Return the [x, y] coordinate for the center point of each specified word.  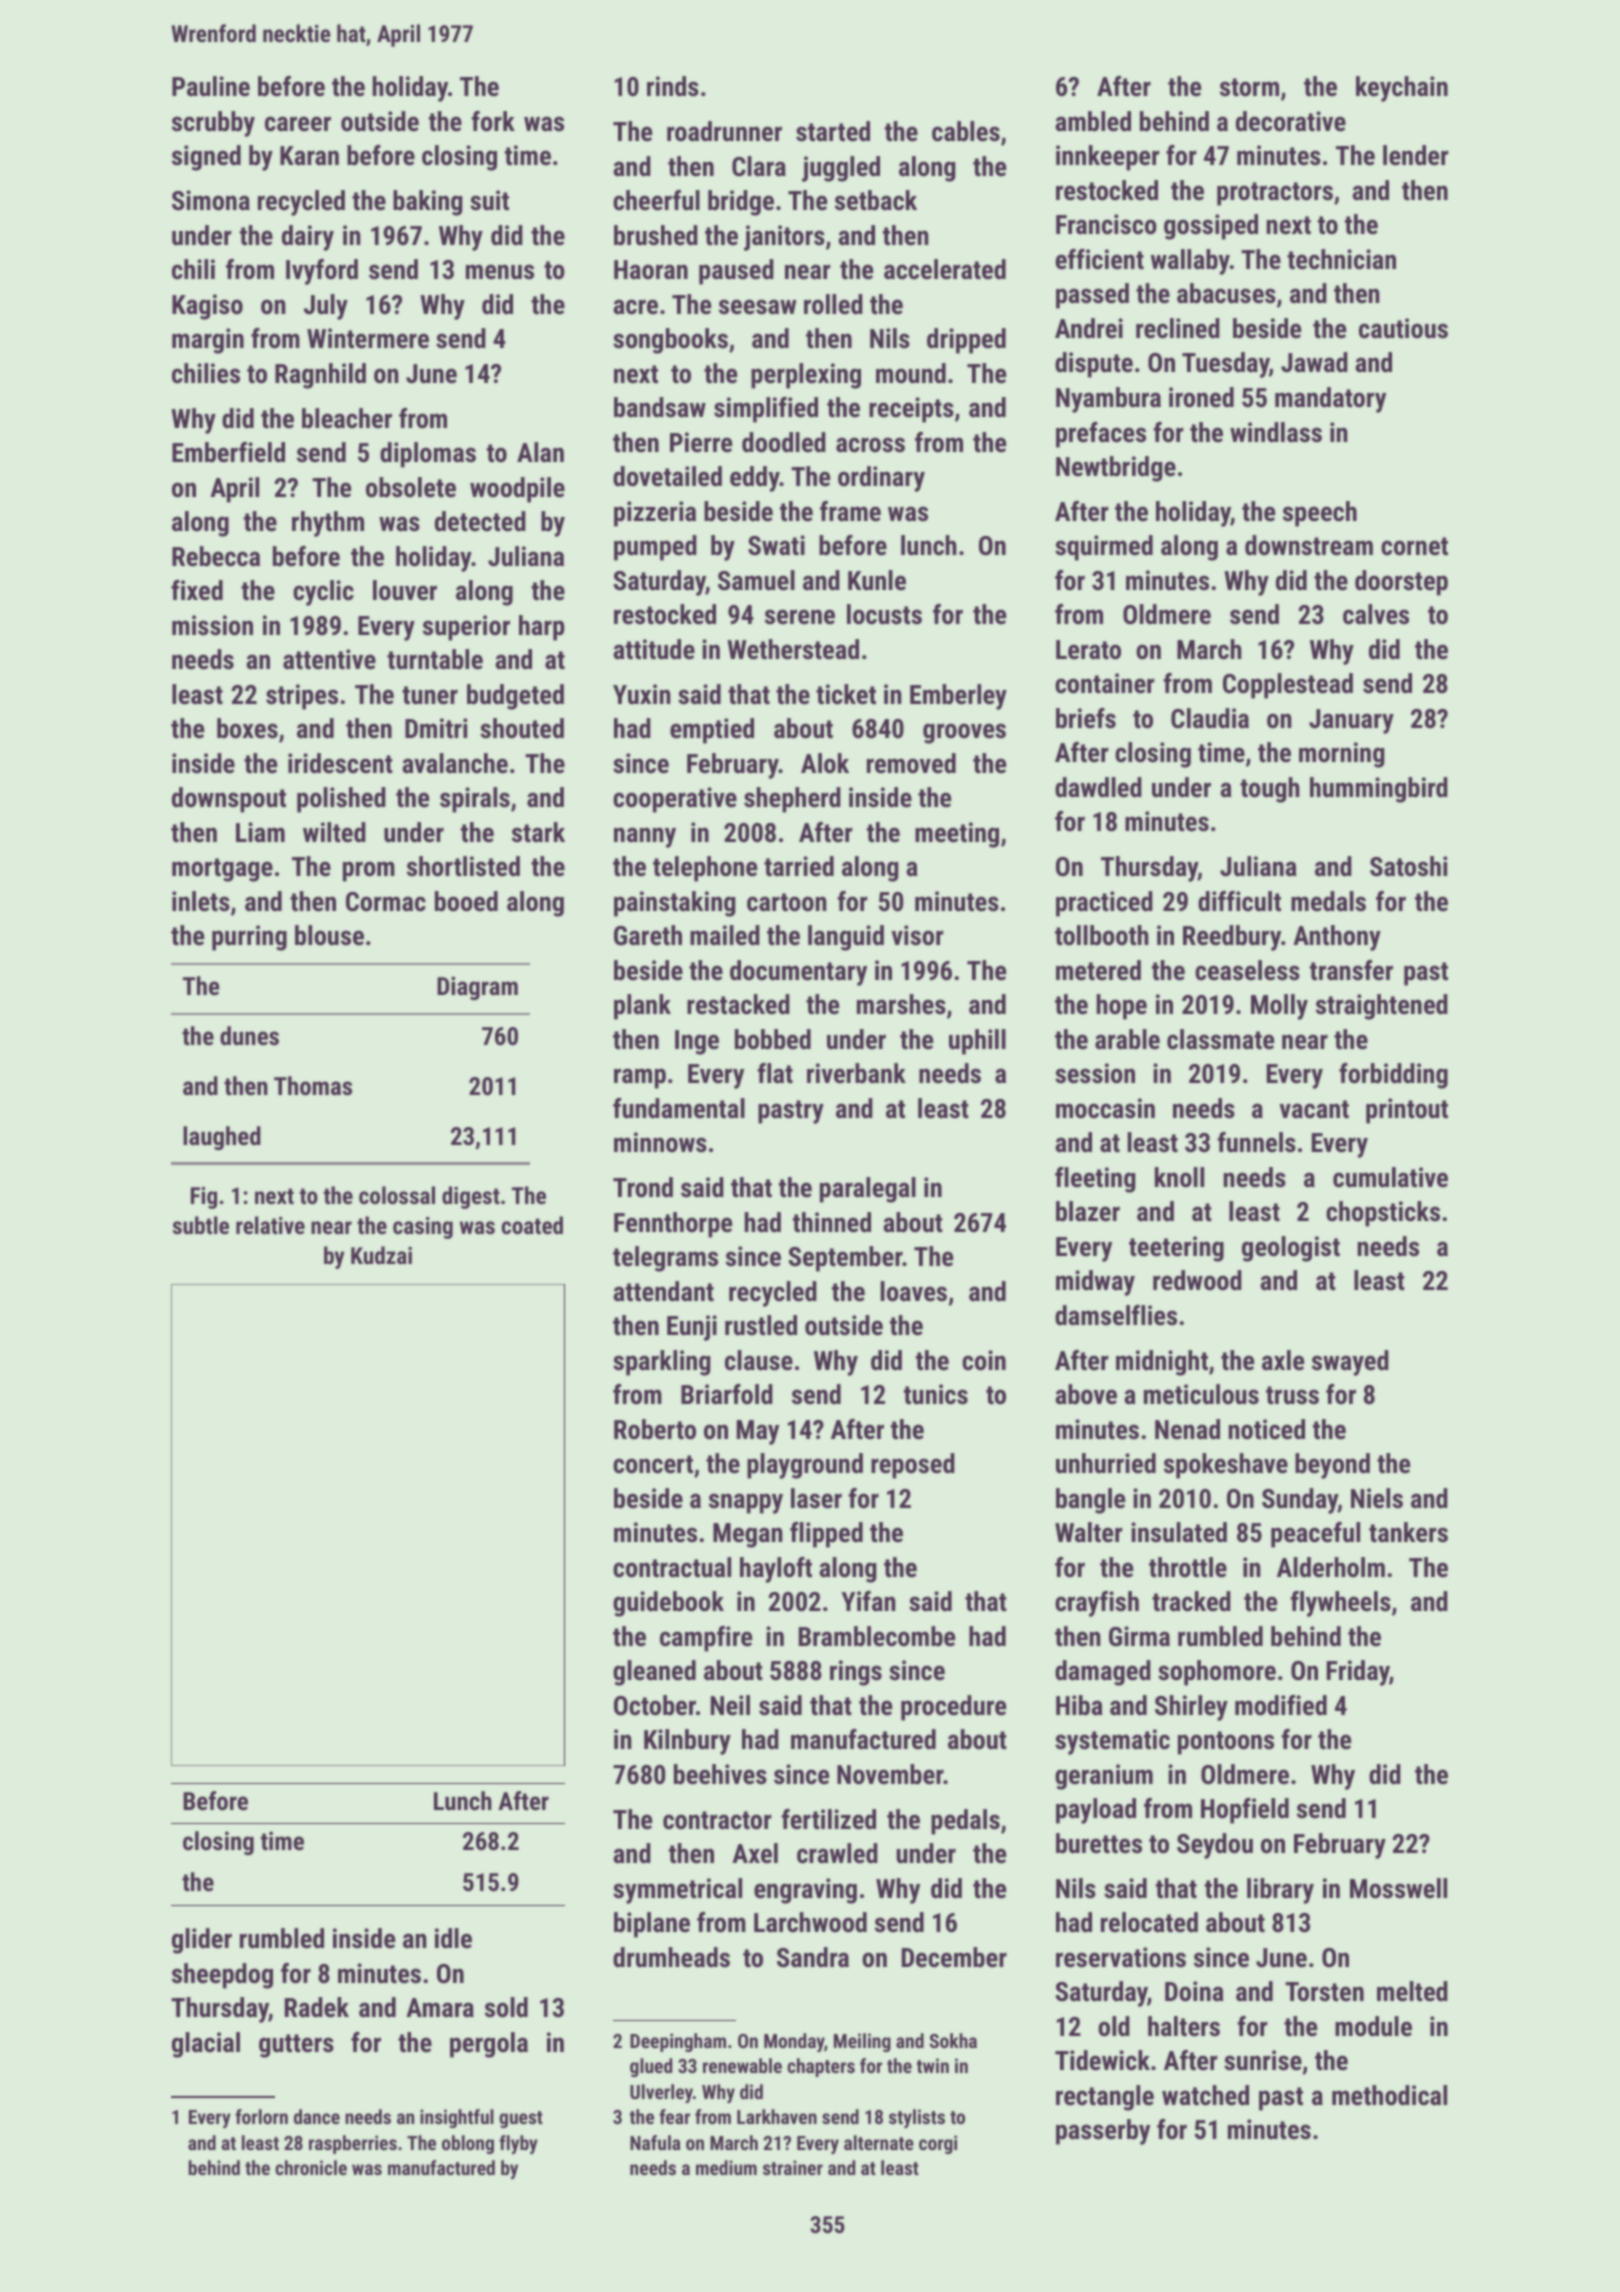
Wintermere [368, 338]
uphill [977, 1042]
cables [966, 131]
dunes [249, 1035]
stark [538, 832]
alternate [879, 2142]
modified [1281, 1705]
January [1351, 721]
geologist [1291, 1249]
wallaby [1190, 262]
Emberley [958, 697]
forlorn [261, 2116]
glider [202, 1941]
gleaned [654, 1673]
